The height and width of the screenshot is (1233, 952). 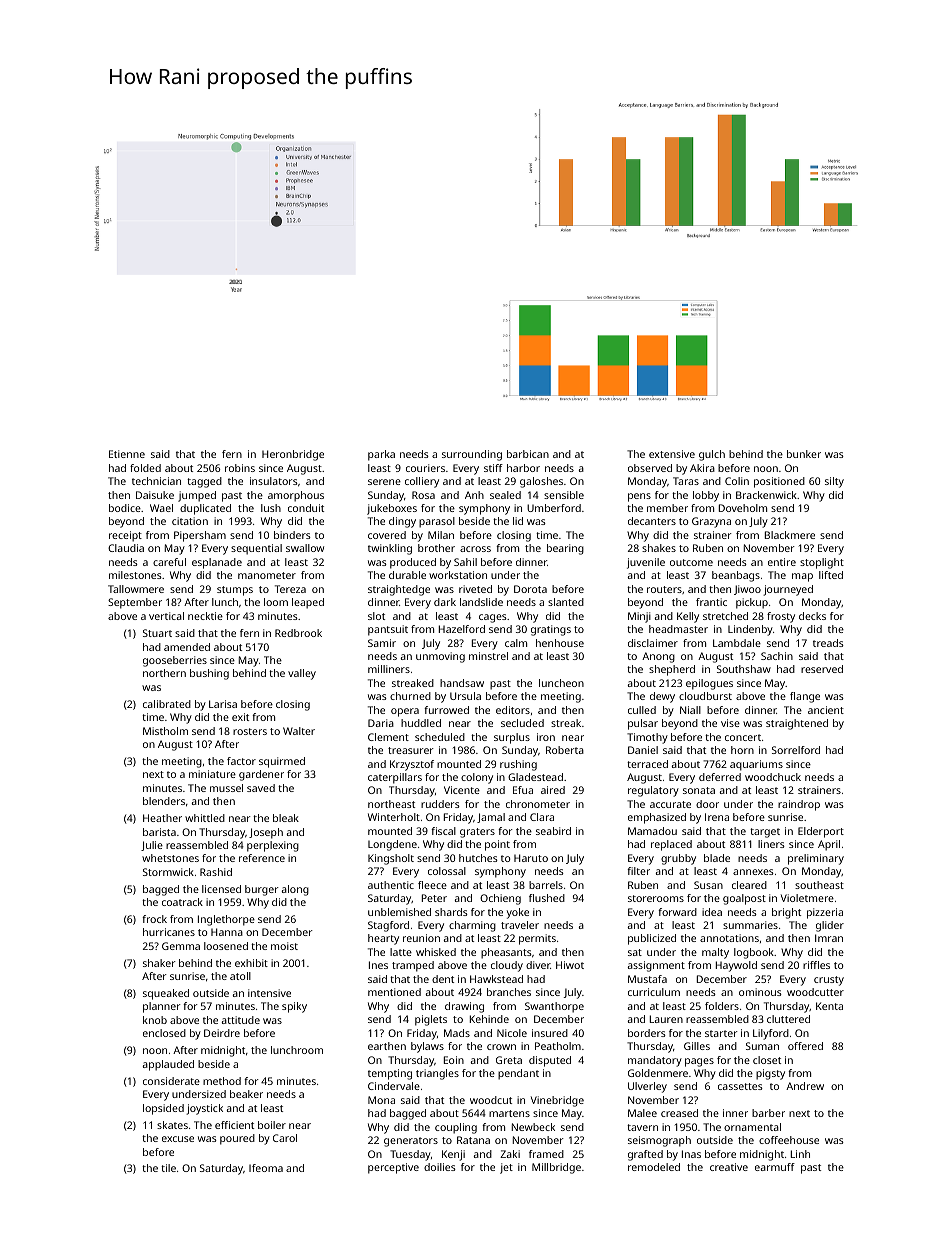 I want to click on gulch, so click(x=712, y=455).
